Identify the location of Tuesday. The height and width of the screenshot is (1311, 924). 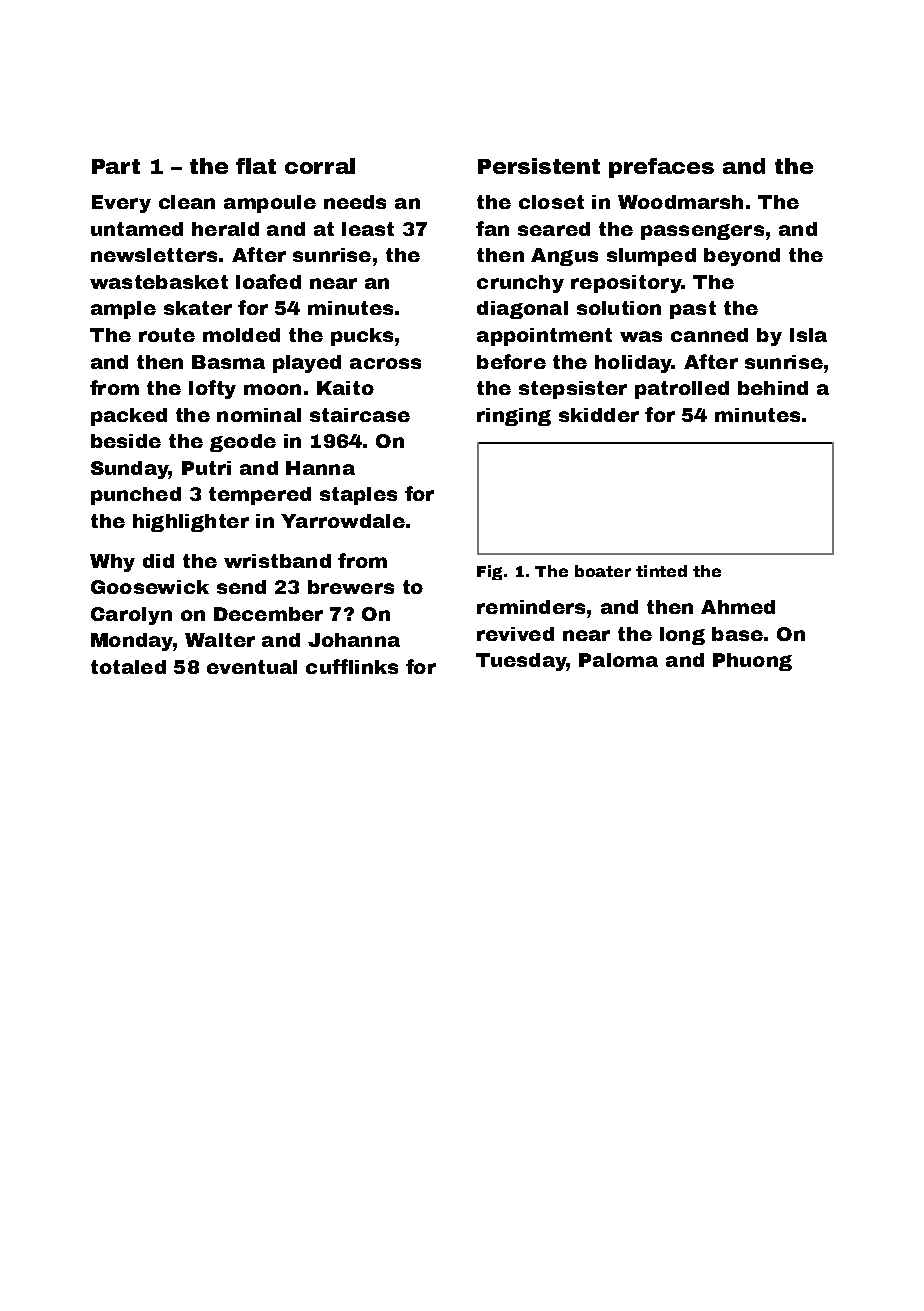
(521, 662).
